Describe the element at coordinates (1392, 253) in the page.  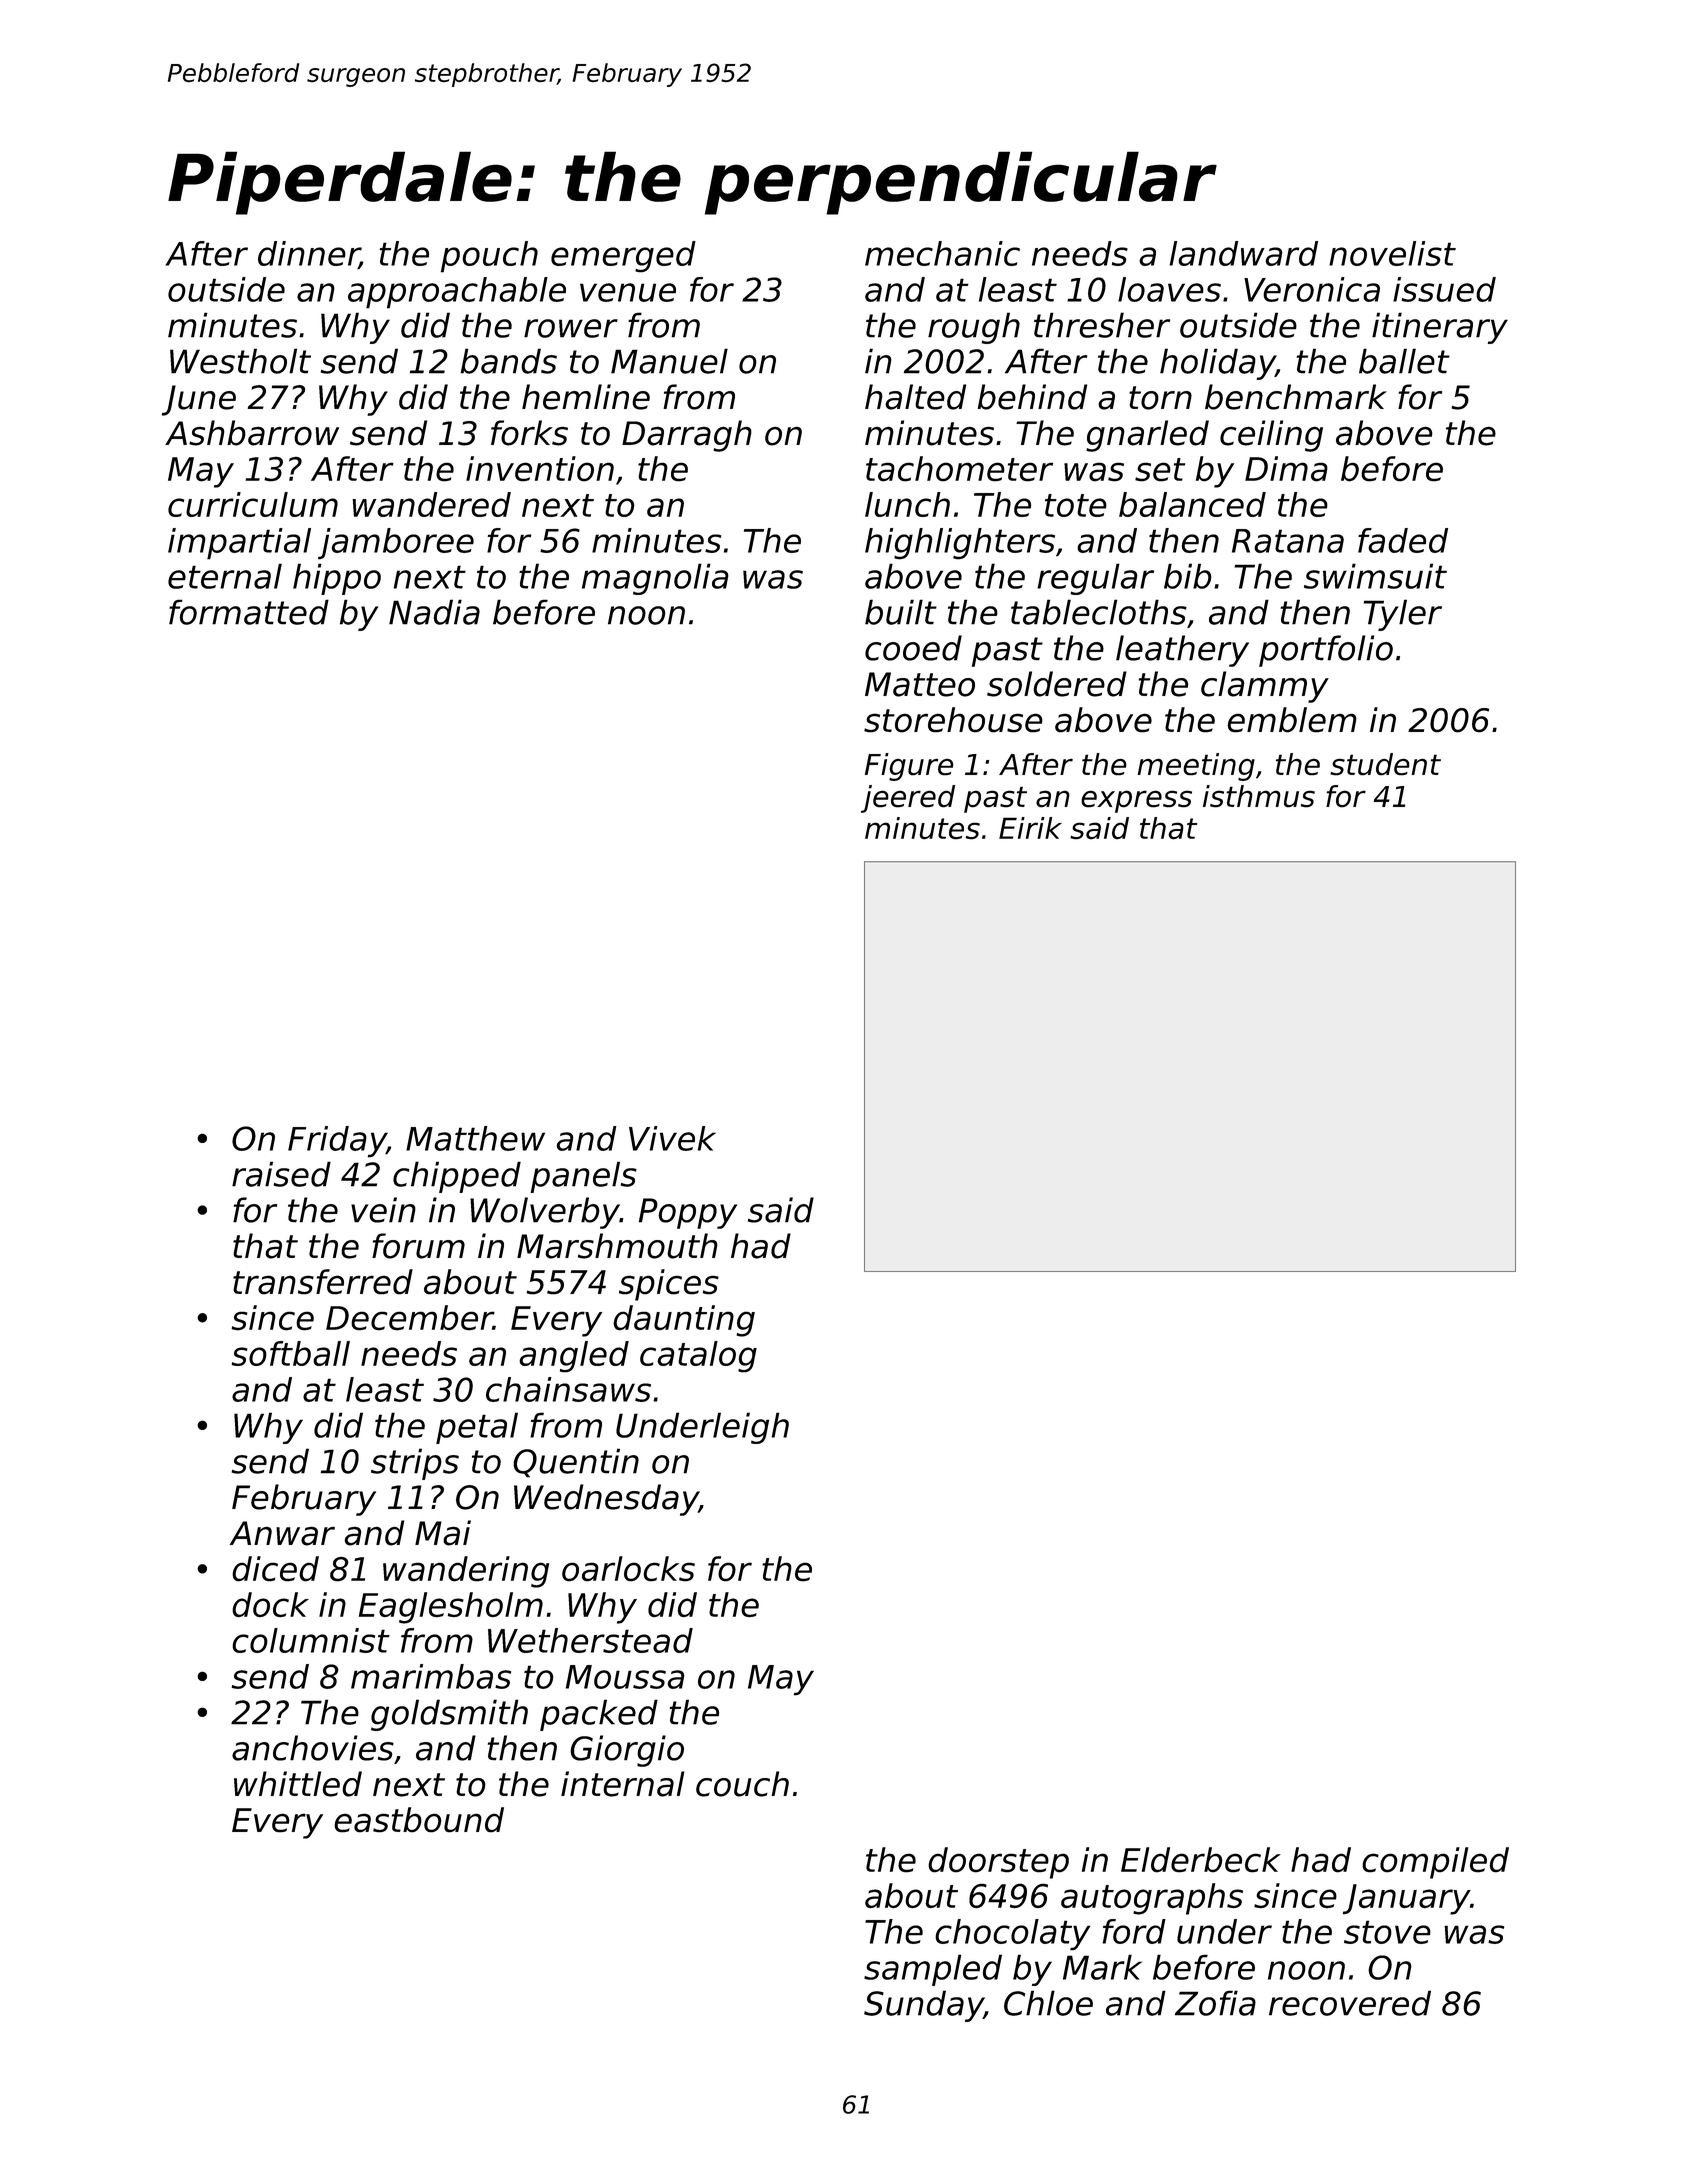
I see `novelist` at that location.
